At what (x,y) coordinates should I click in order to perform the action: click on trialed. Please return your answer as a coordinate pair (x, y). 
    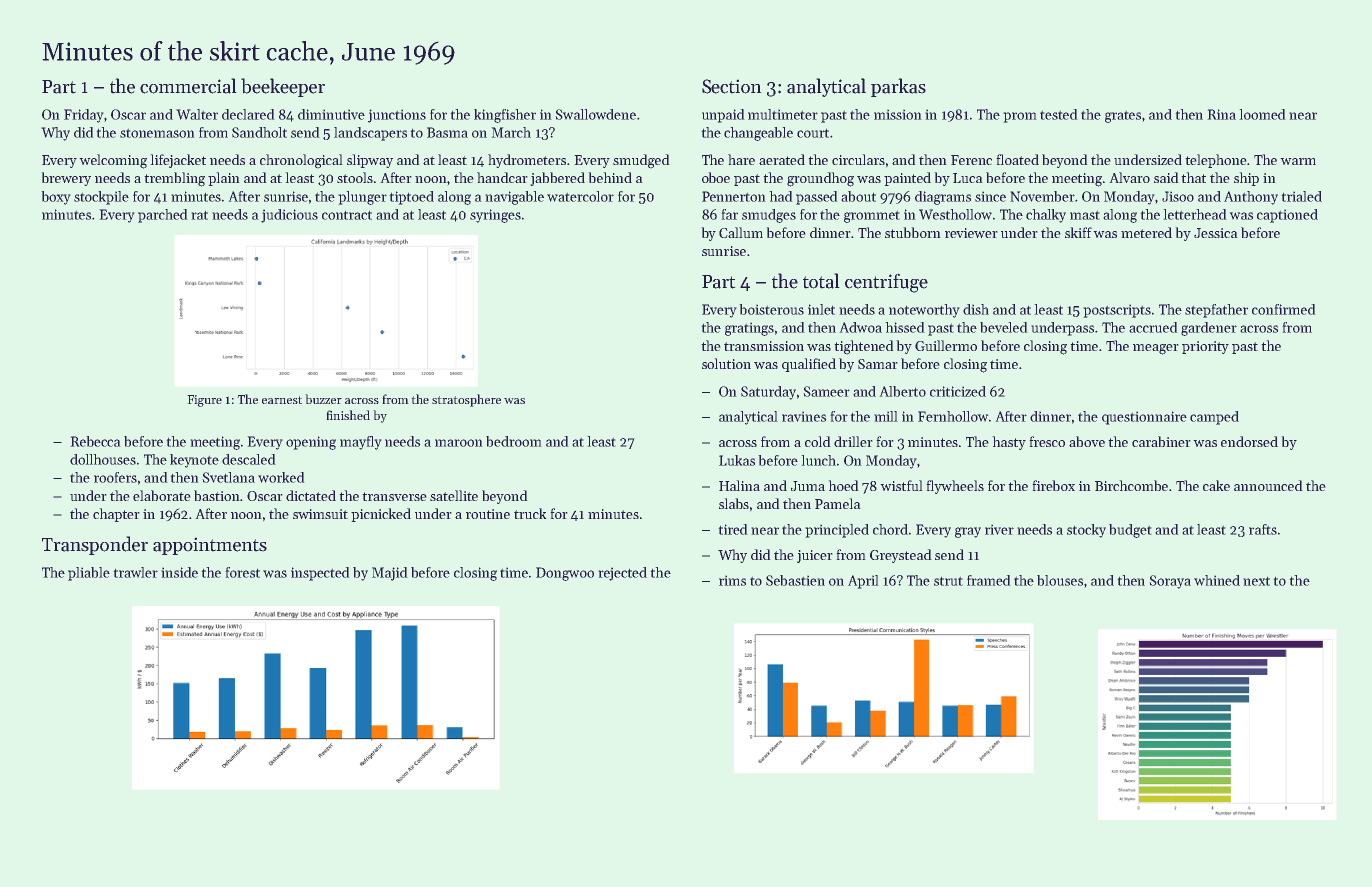
    Looking at the image, I should click on (1301, 196).
